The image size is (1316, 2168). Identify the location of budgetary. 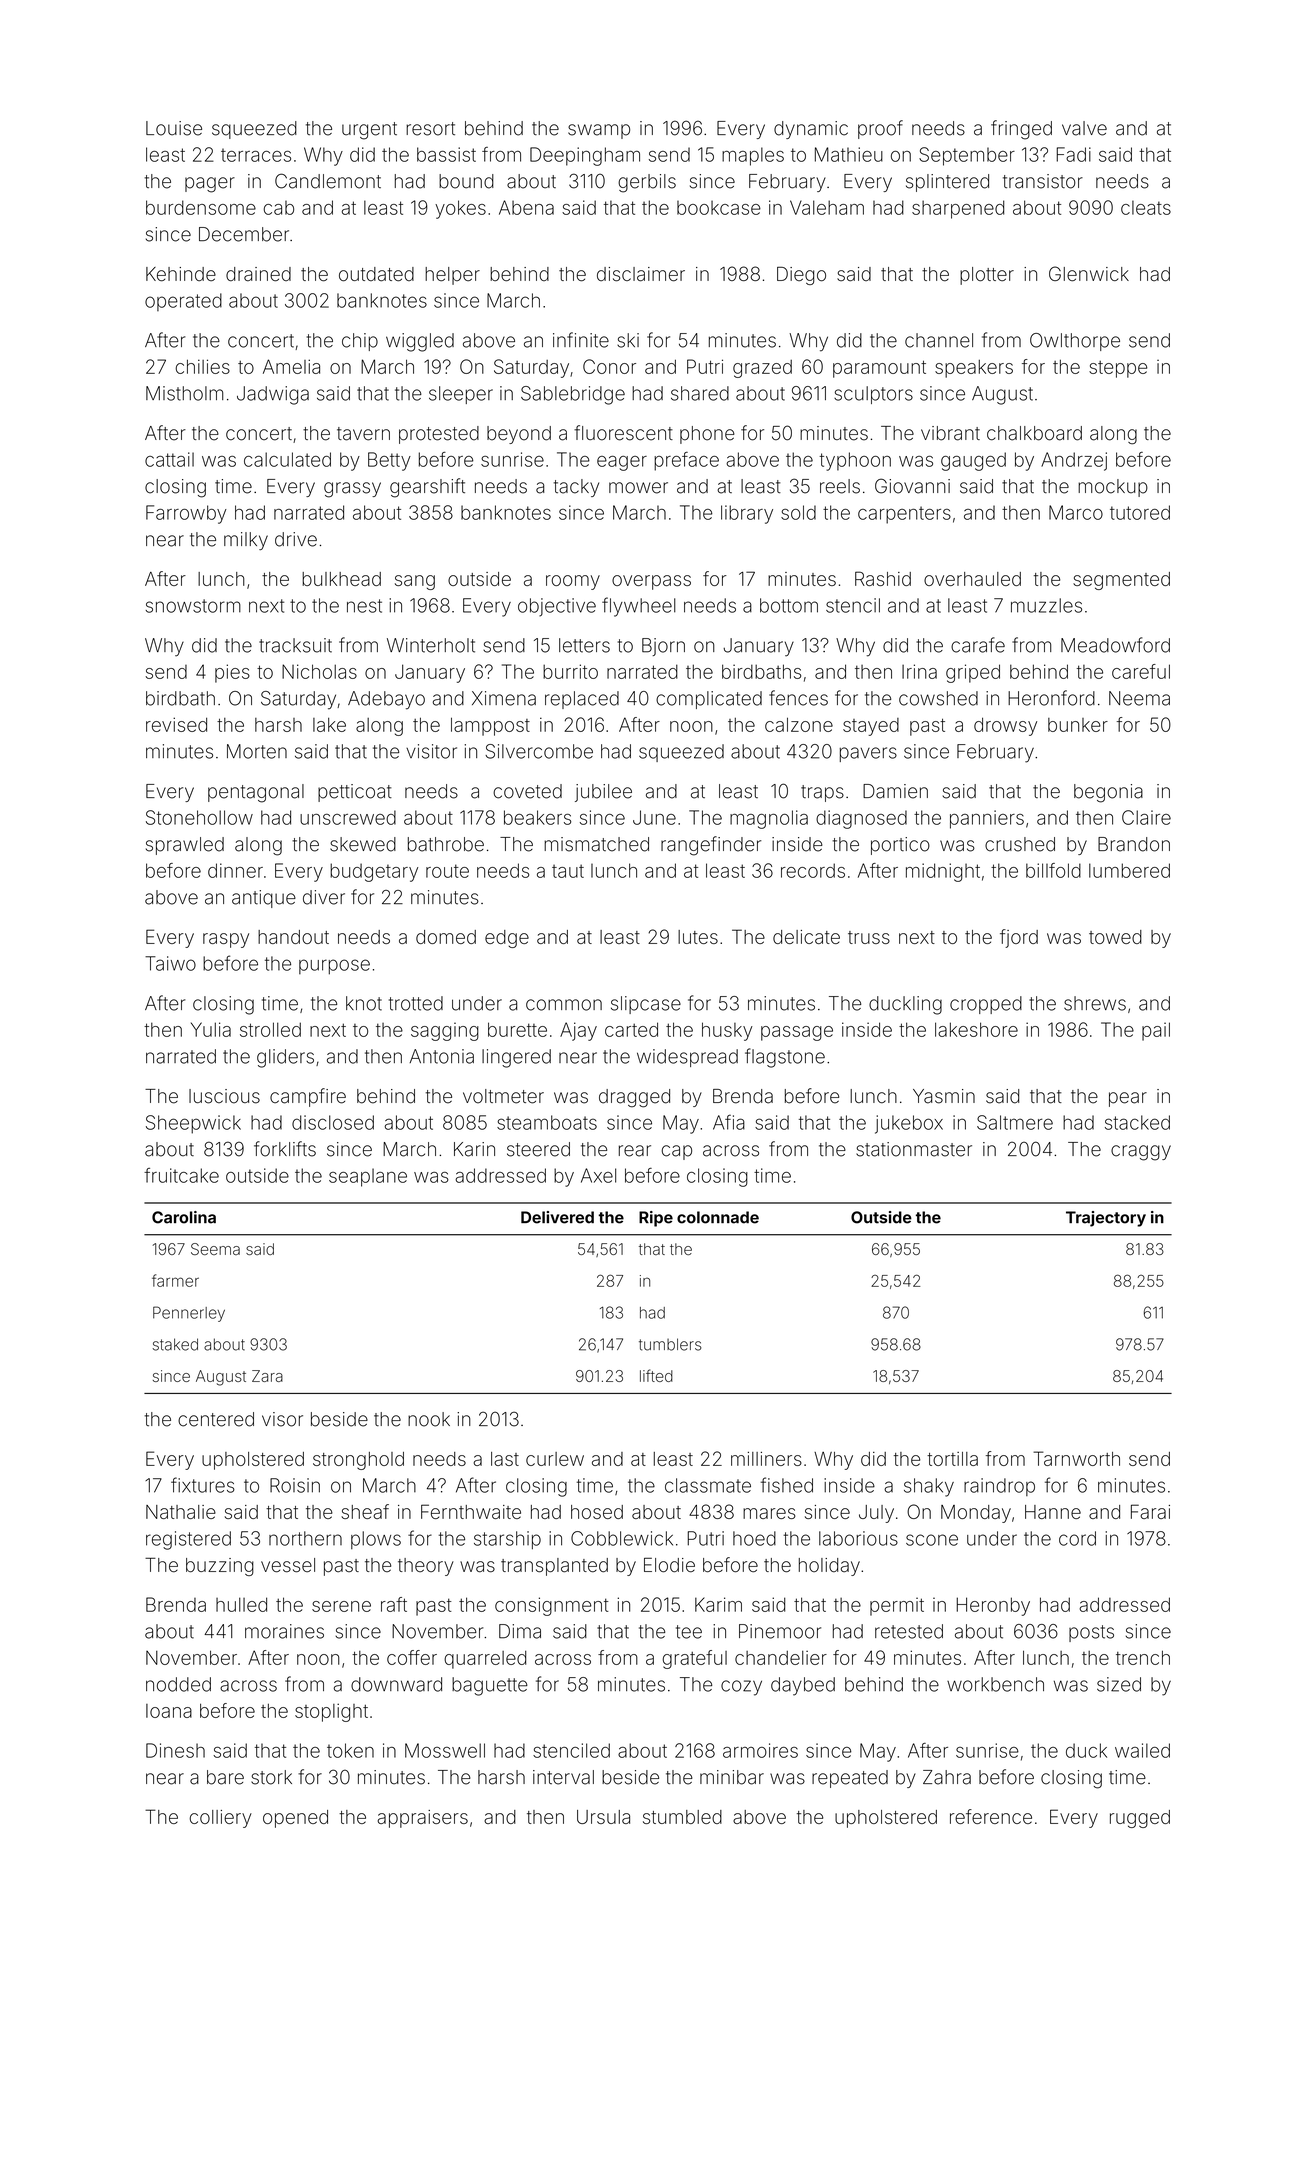
(374, 872).
